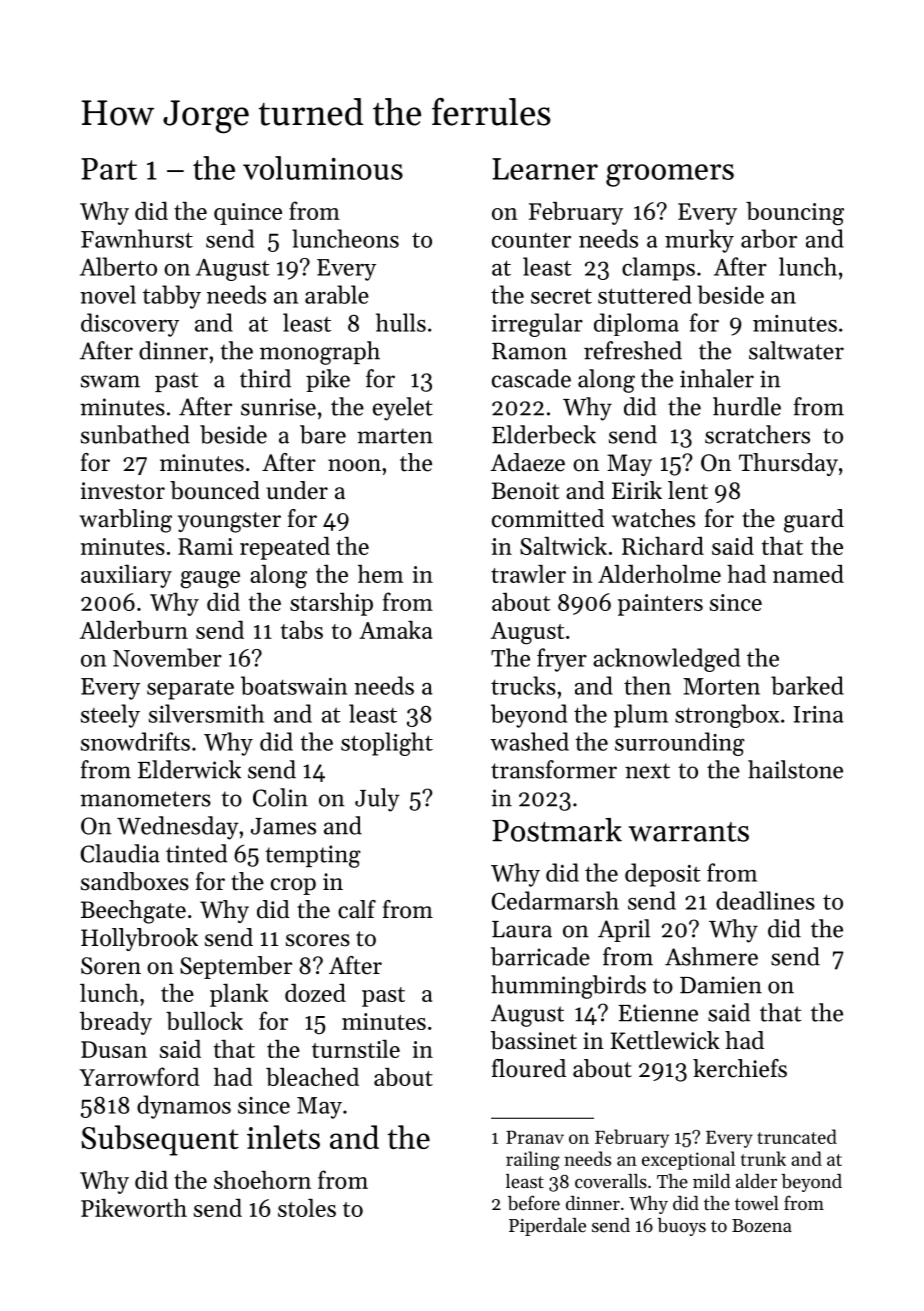 This document has height=1311, width=924. What do you see at coordinates (807, 685) in the document?
I see `barked` at bounding box center [807, 685].
